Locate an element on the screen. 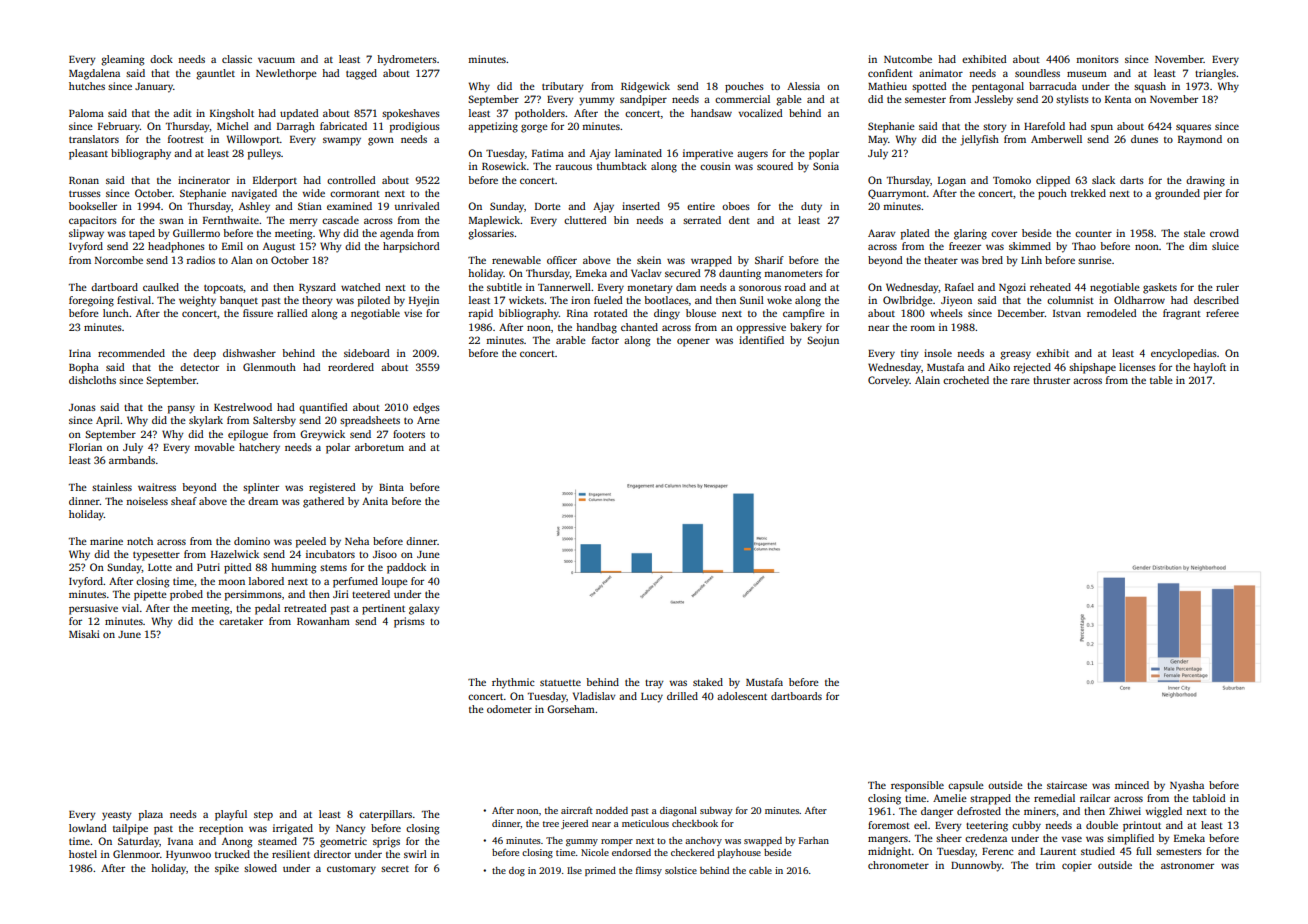 This screenshot has width=1308, height=924. Dunnowby is located at coordinates (976, 866).
